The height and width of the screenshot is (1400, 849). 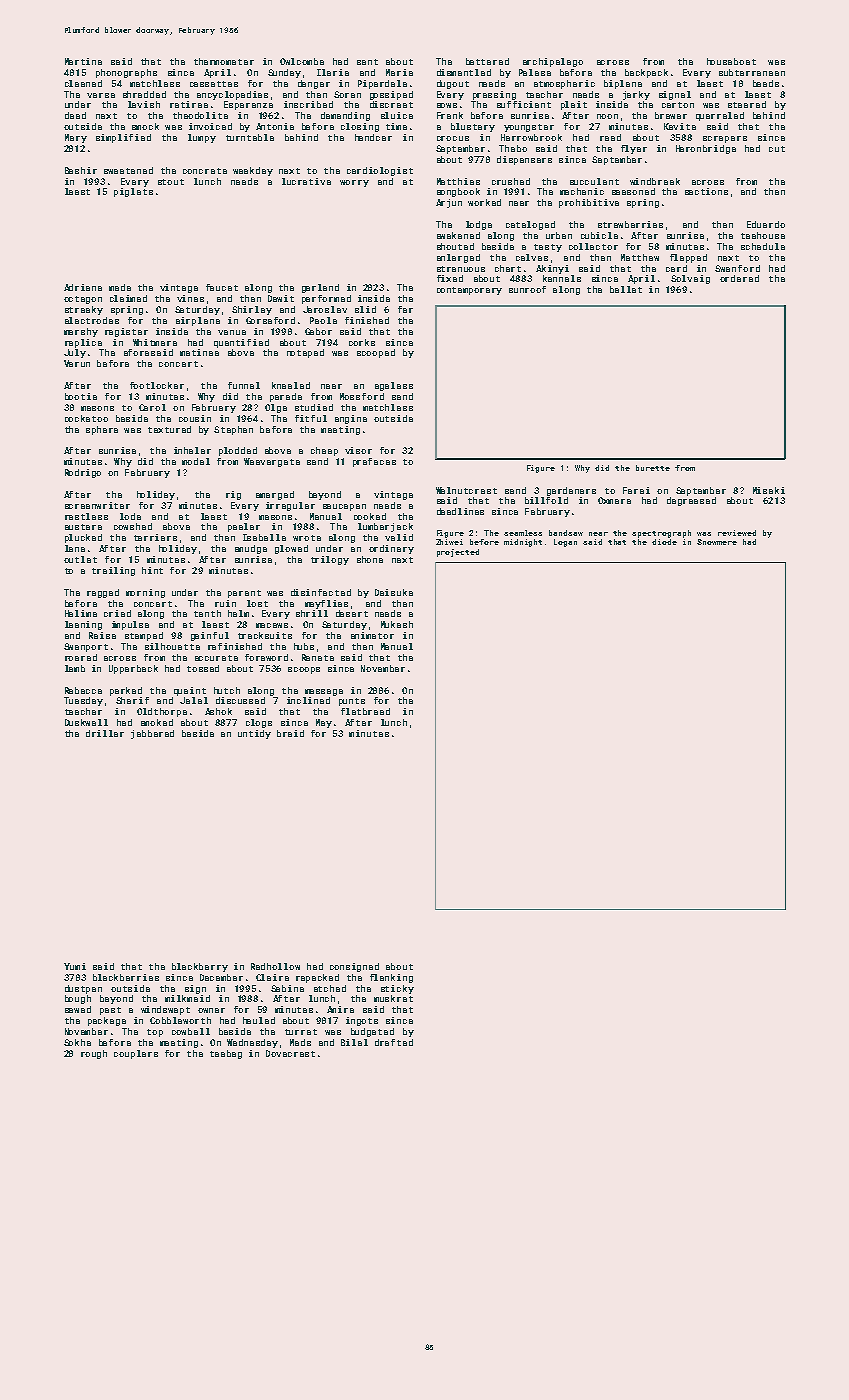 What do you see at coordinates (394, 386) in the screenshot?
I see `ageless` at bounding box center [394, 386].
